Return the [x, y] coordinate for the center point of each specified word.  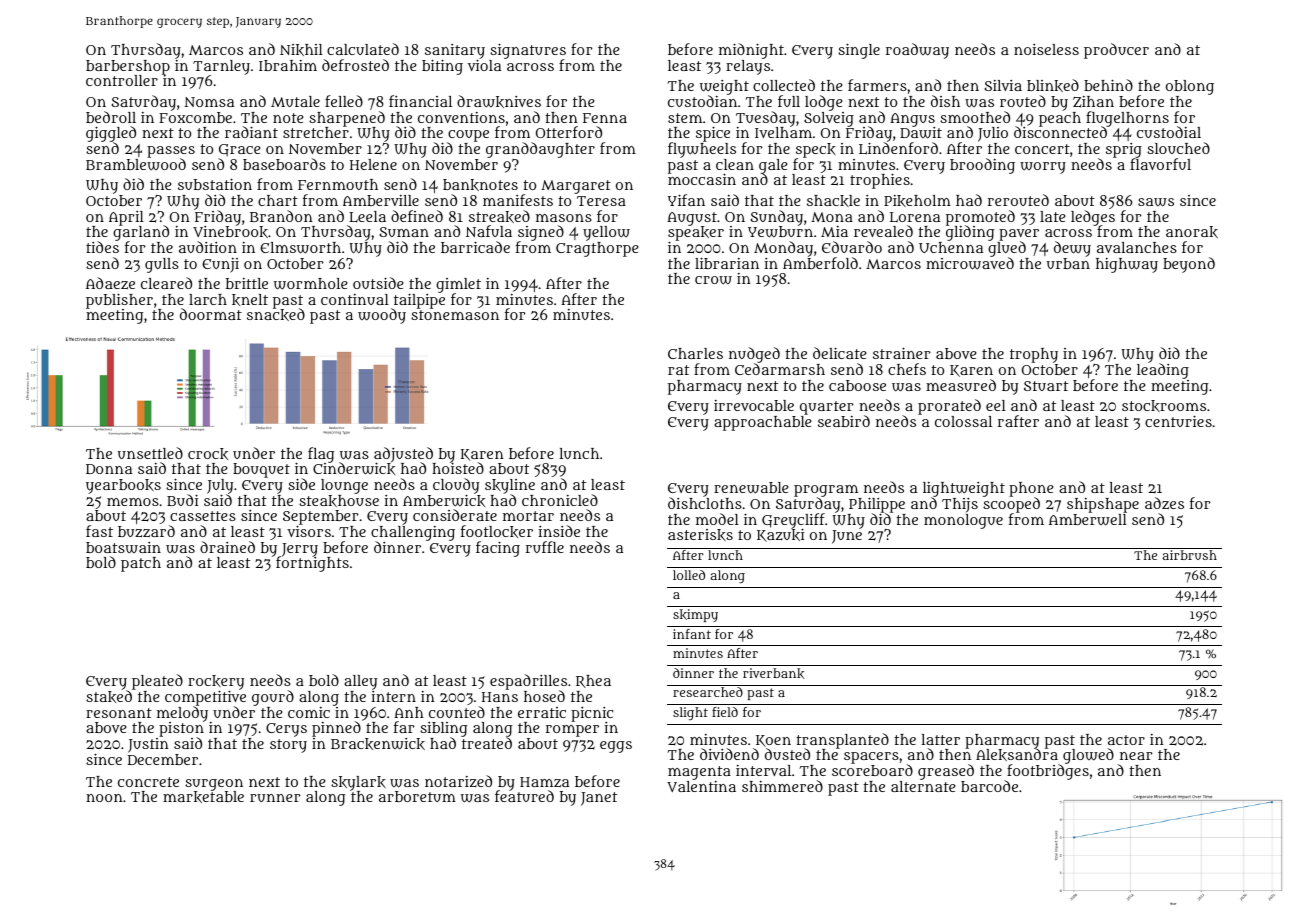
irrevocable [754, 405]
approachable [762, 423]
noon [104, 798]
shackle [833, 201]
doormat [211, 314]
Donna [109, 469]
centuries [1178, 421]
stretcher [316, 132]
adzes [1164, 503]
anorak [1192, 232]
